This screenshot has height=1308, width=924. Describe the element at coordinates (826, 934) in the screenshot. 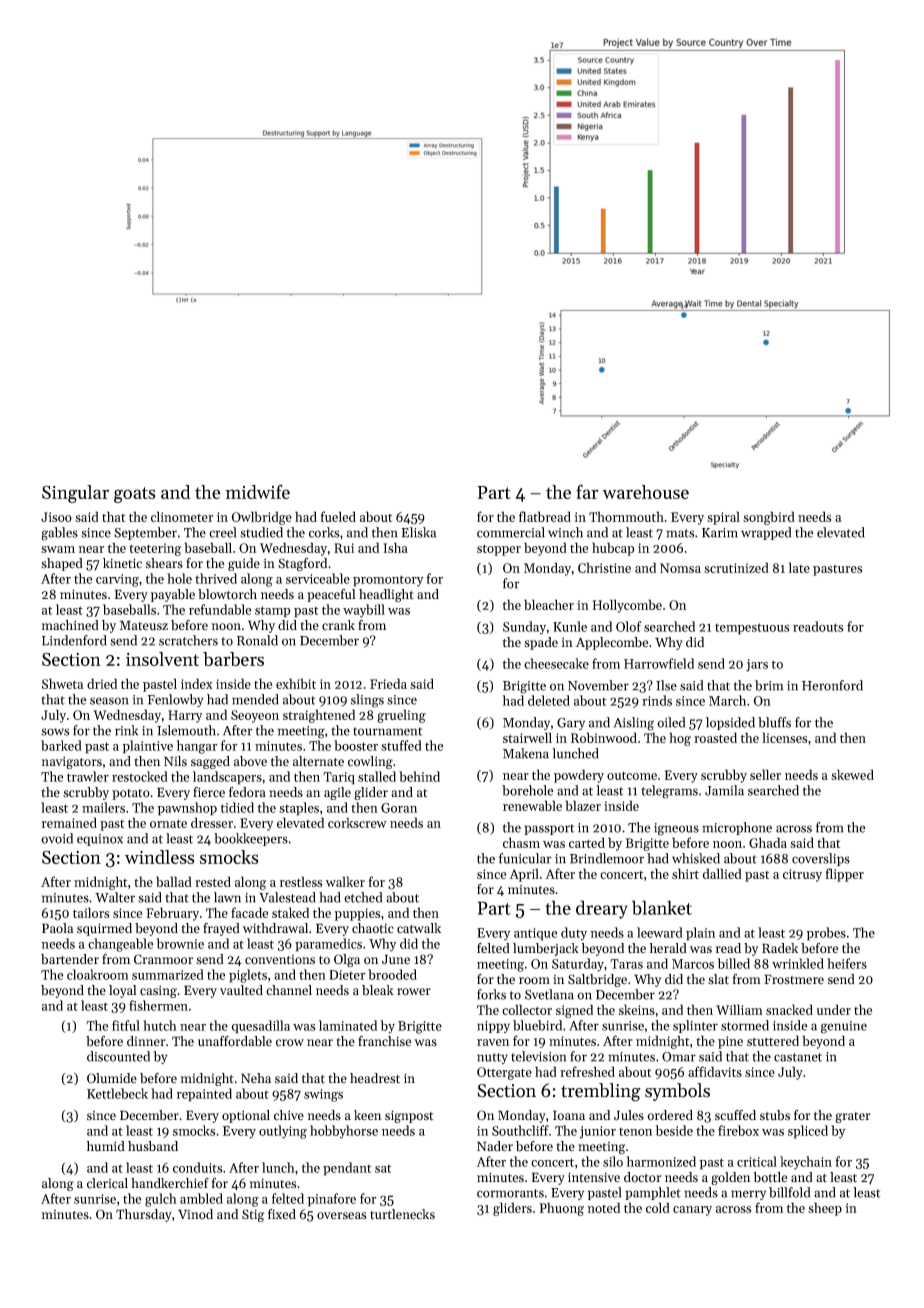

I see `probes` at that location.
